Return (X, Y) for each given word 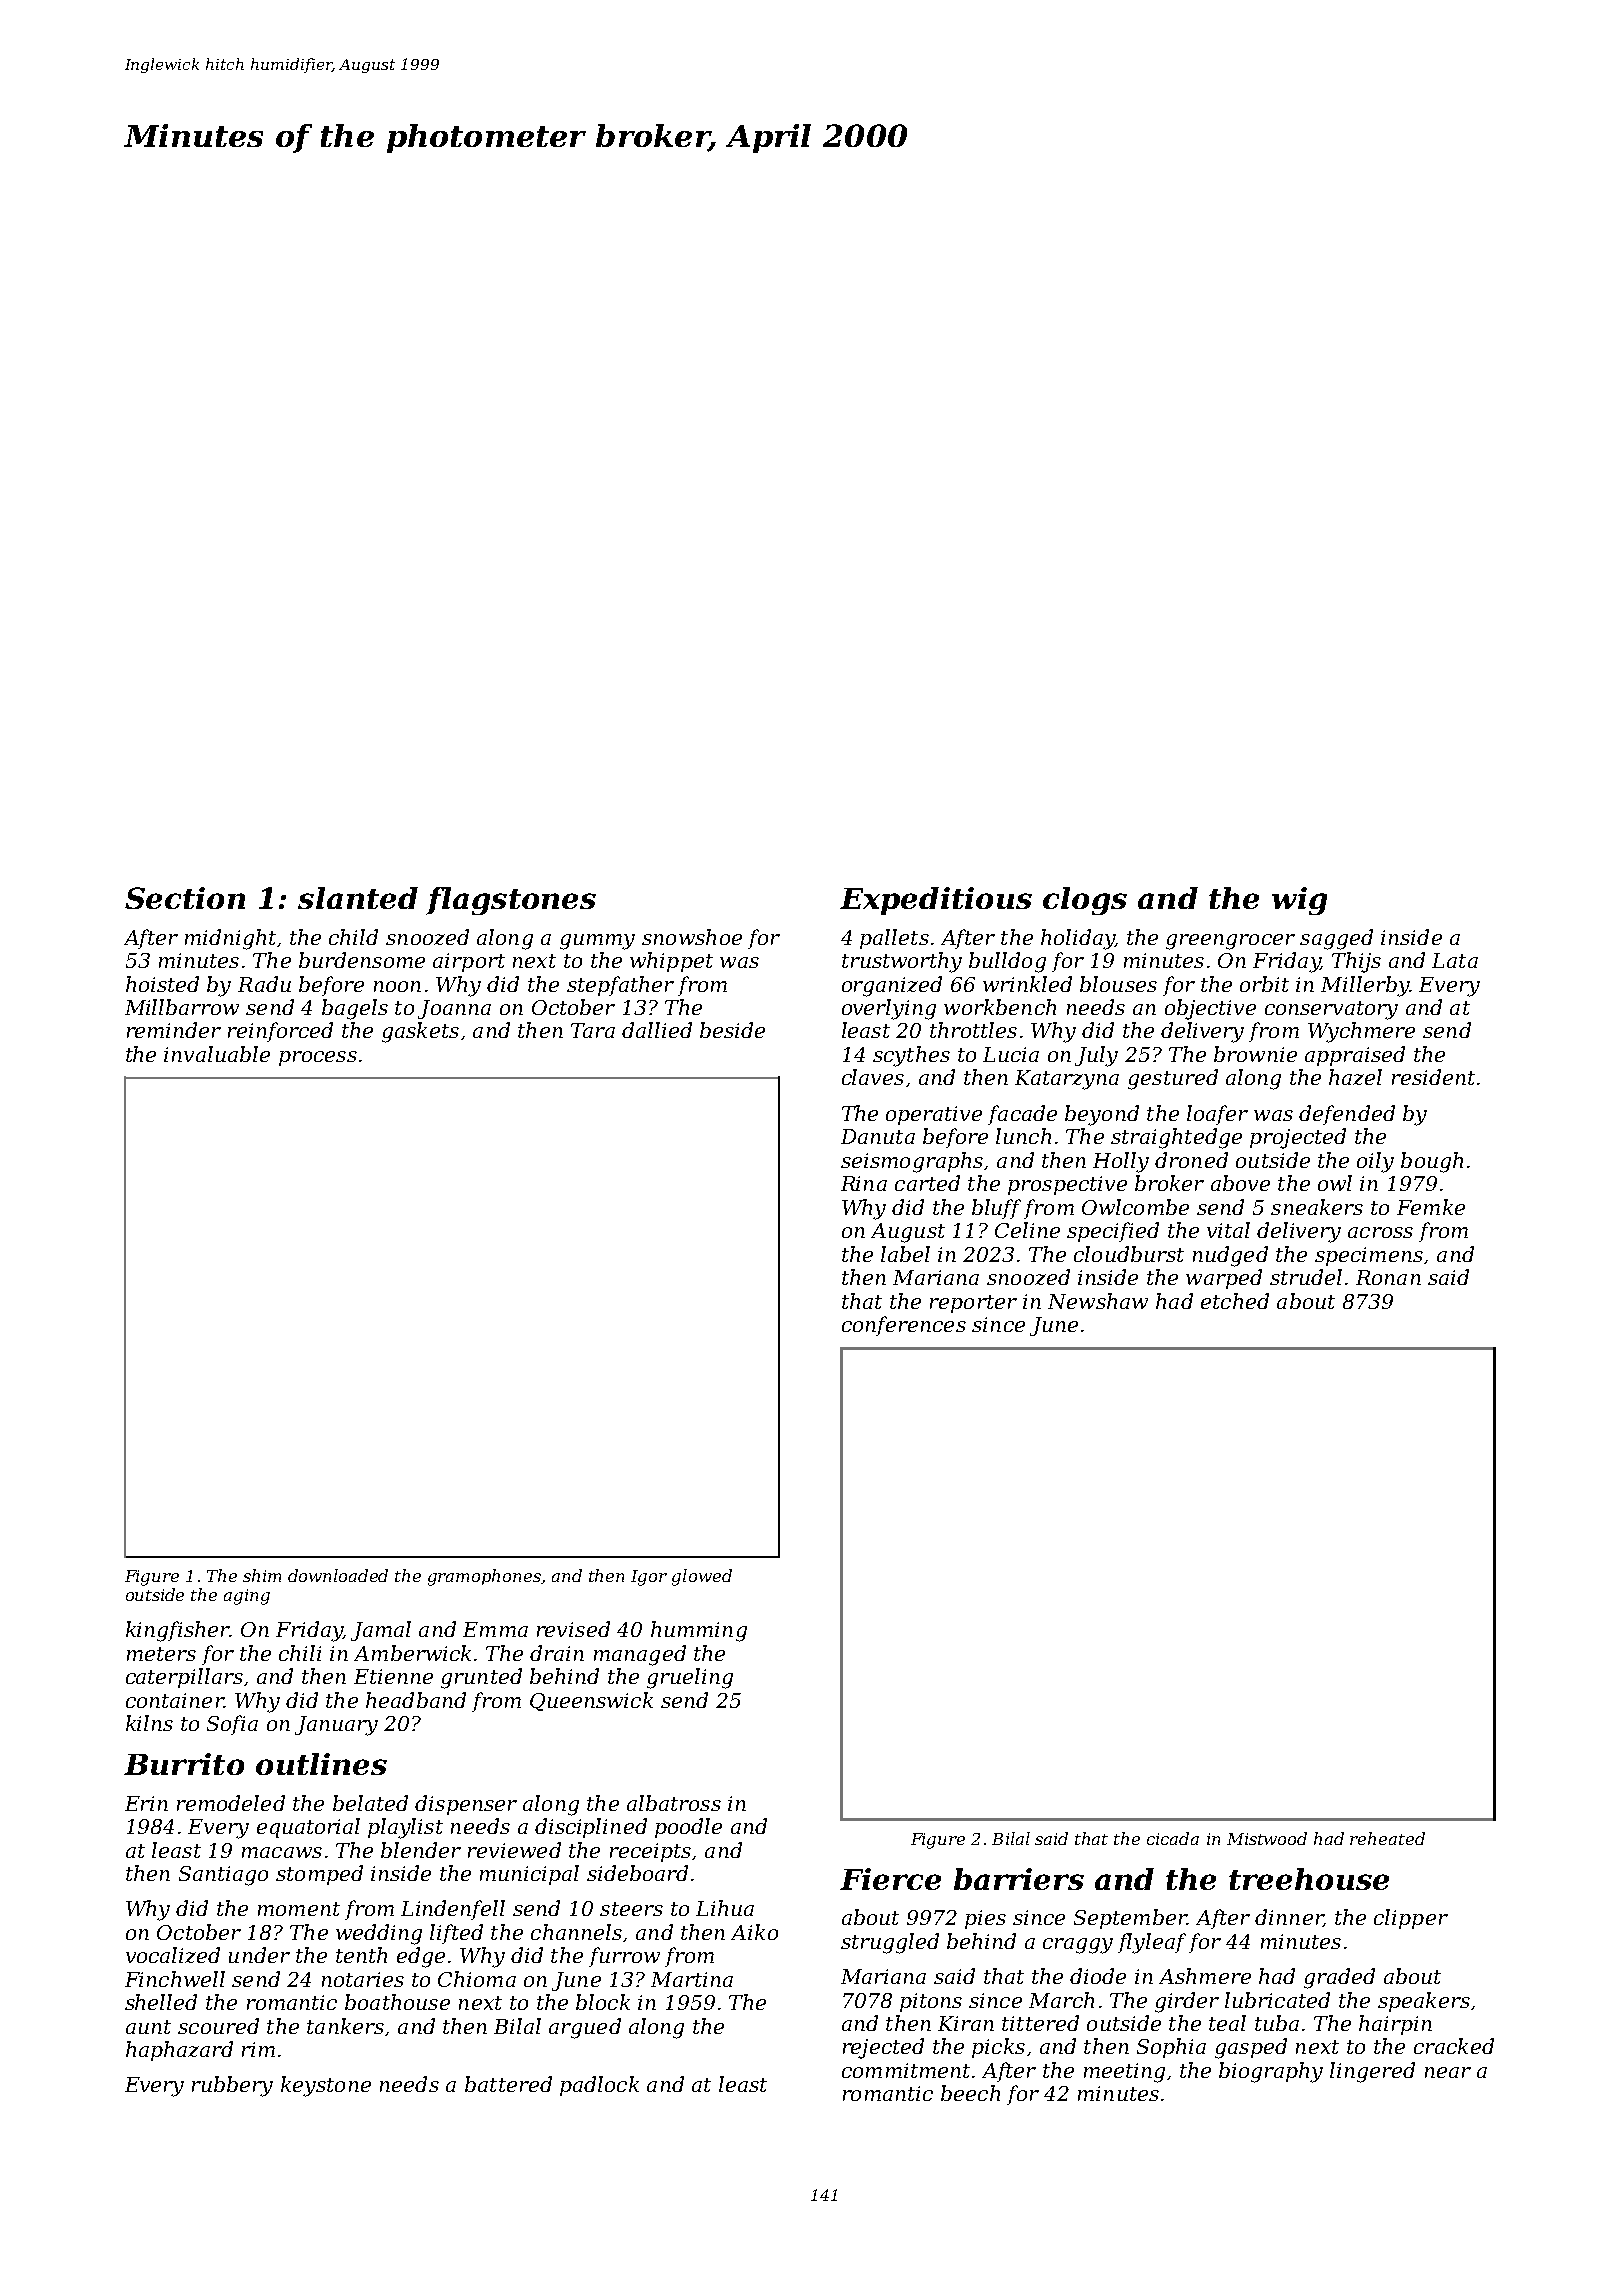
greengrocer (1230, 942)
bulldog (1007, 962)
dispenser (466, 1805)
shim (262, 1575)
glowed (702, 1577)
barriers (1019, 1879)
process (318, 1058)
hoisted (162, 984)
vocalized (173, 1955)
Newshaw (1098, 1301)
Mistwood (1267, 1838)
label (905, 1254)
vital (1228, 1230)
